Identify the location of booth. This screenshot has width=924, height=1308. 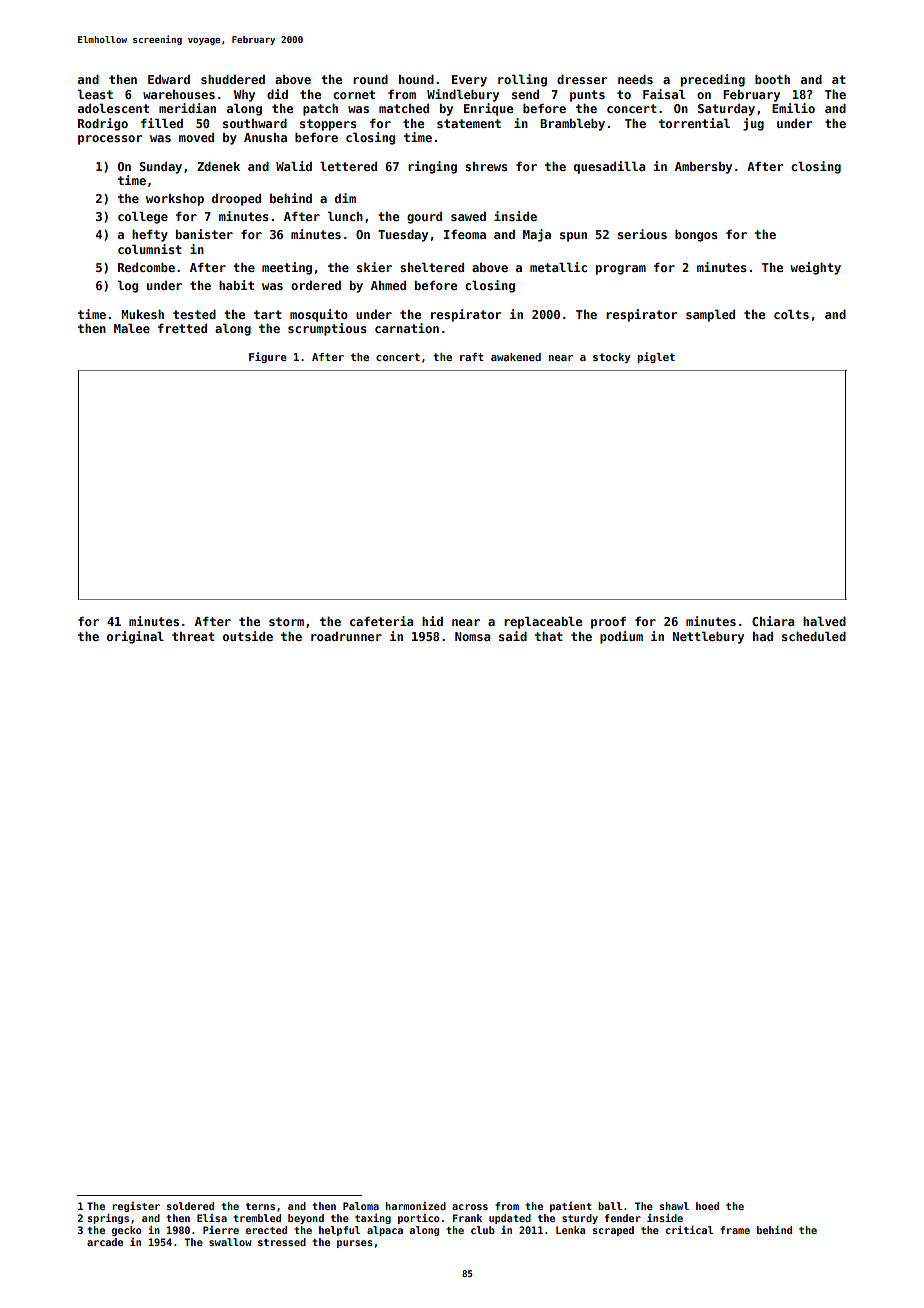
(772, 79).
